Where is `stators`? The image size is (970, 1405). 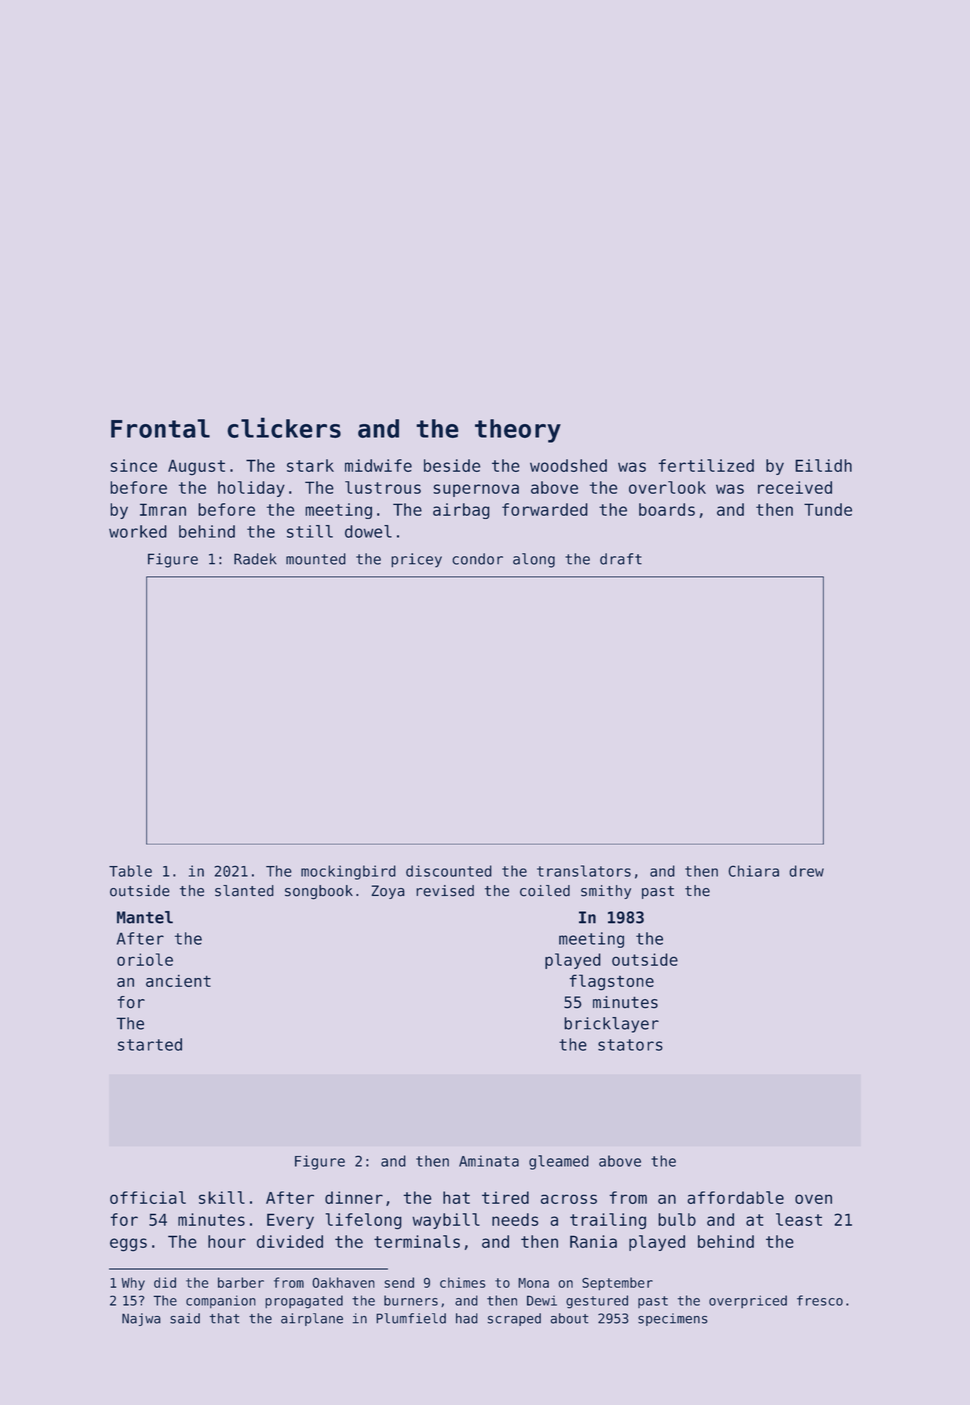
stators is located at coordinates (630, 1045).
